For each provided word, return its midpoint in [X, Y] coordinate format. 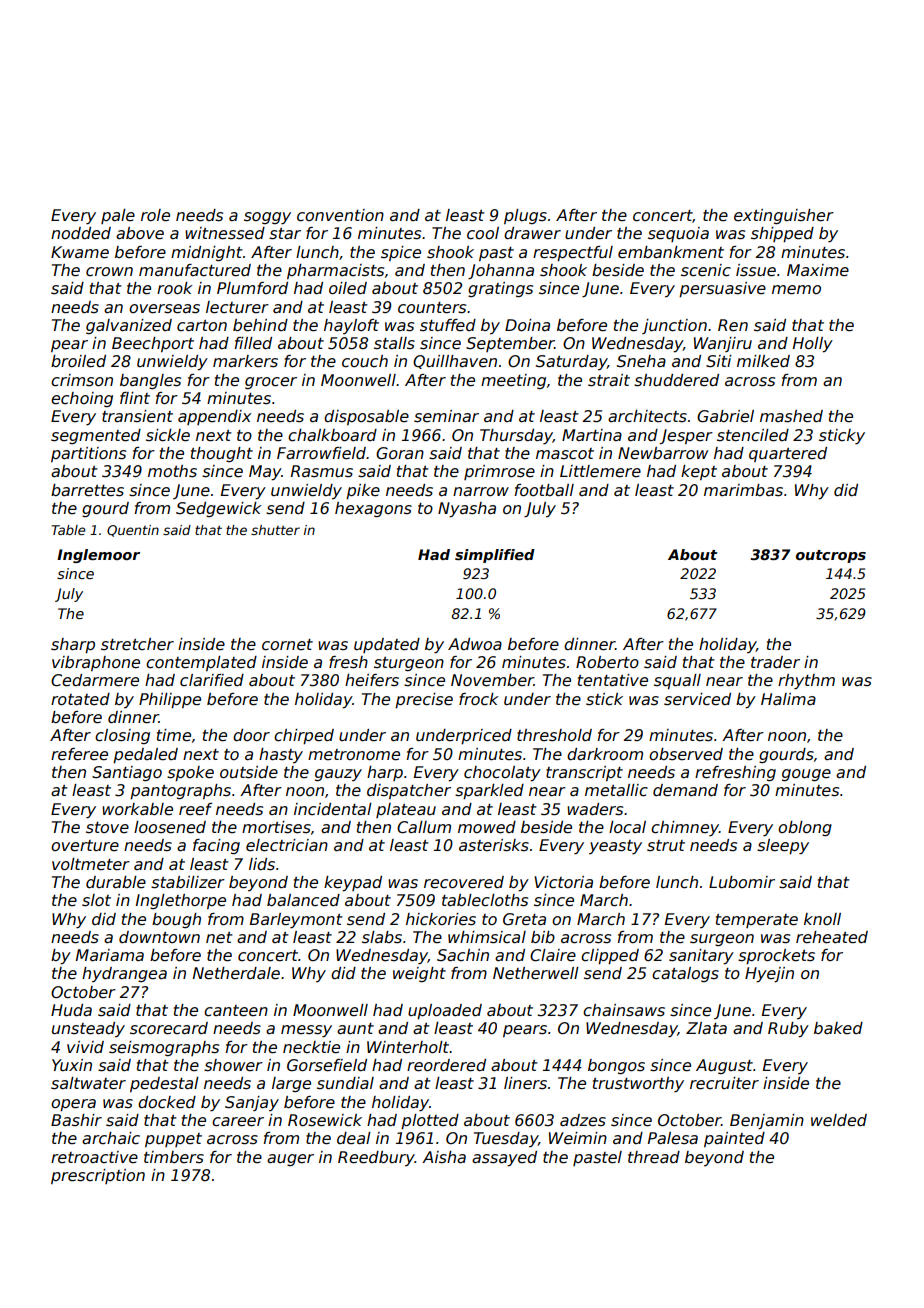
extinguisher [784, 216]
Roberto [607, 662]
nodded [81, 233]
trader [775, 662]
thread [654, 1157]
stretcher [137, 644]
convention [340, 215]
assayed [504, 1159]
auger [290, 1160]
